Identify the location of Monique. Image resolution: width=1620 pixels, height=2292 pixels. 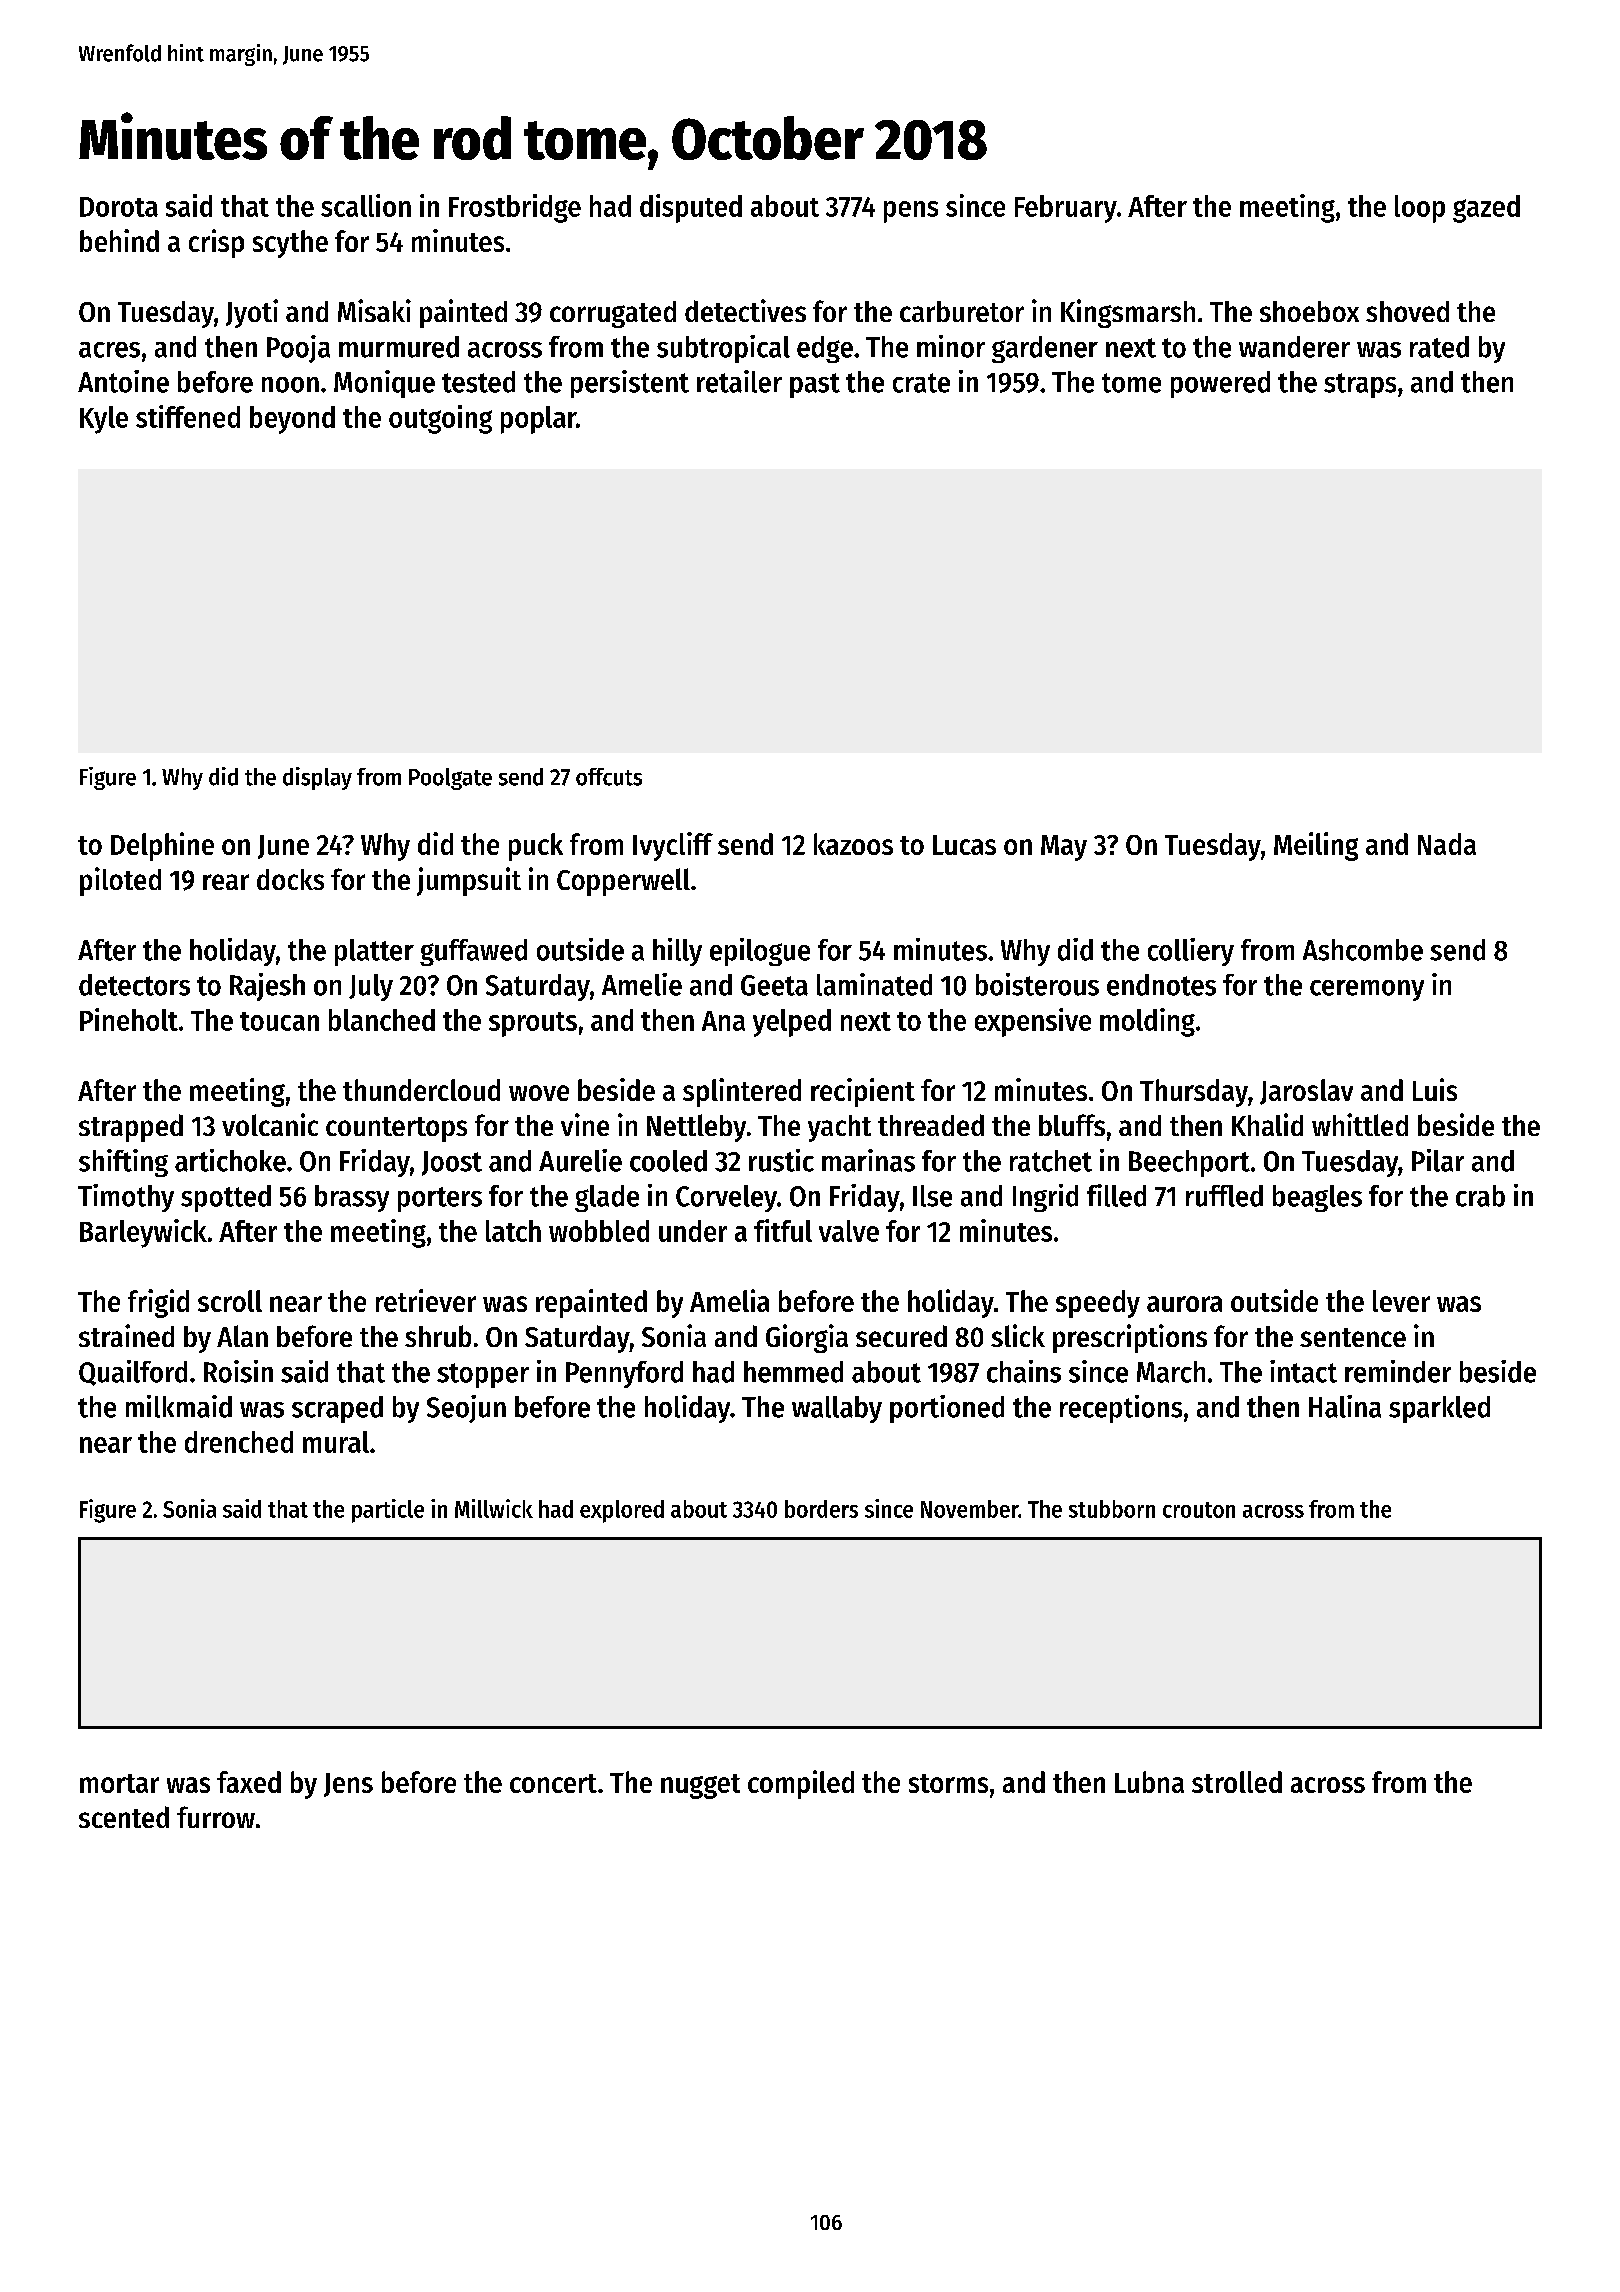
(384, 384).
